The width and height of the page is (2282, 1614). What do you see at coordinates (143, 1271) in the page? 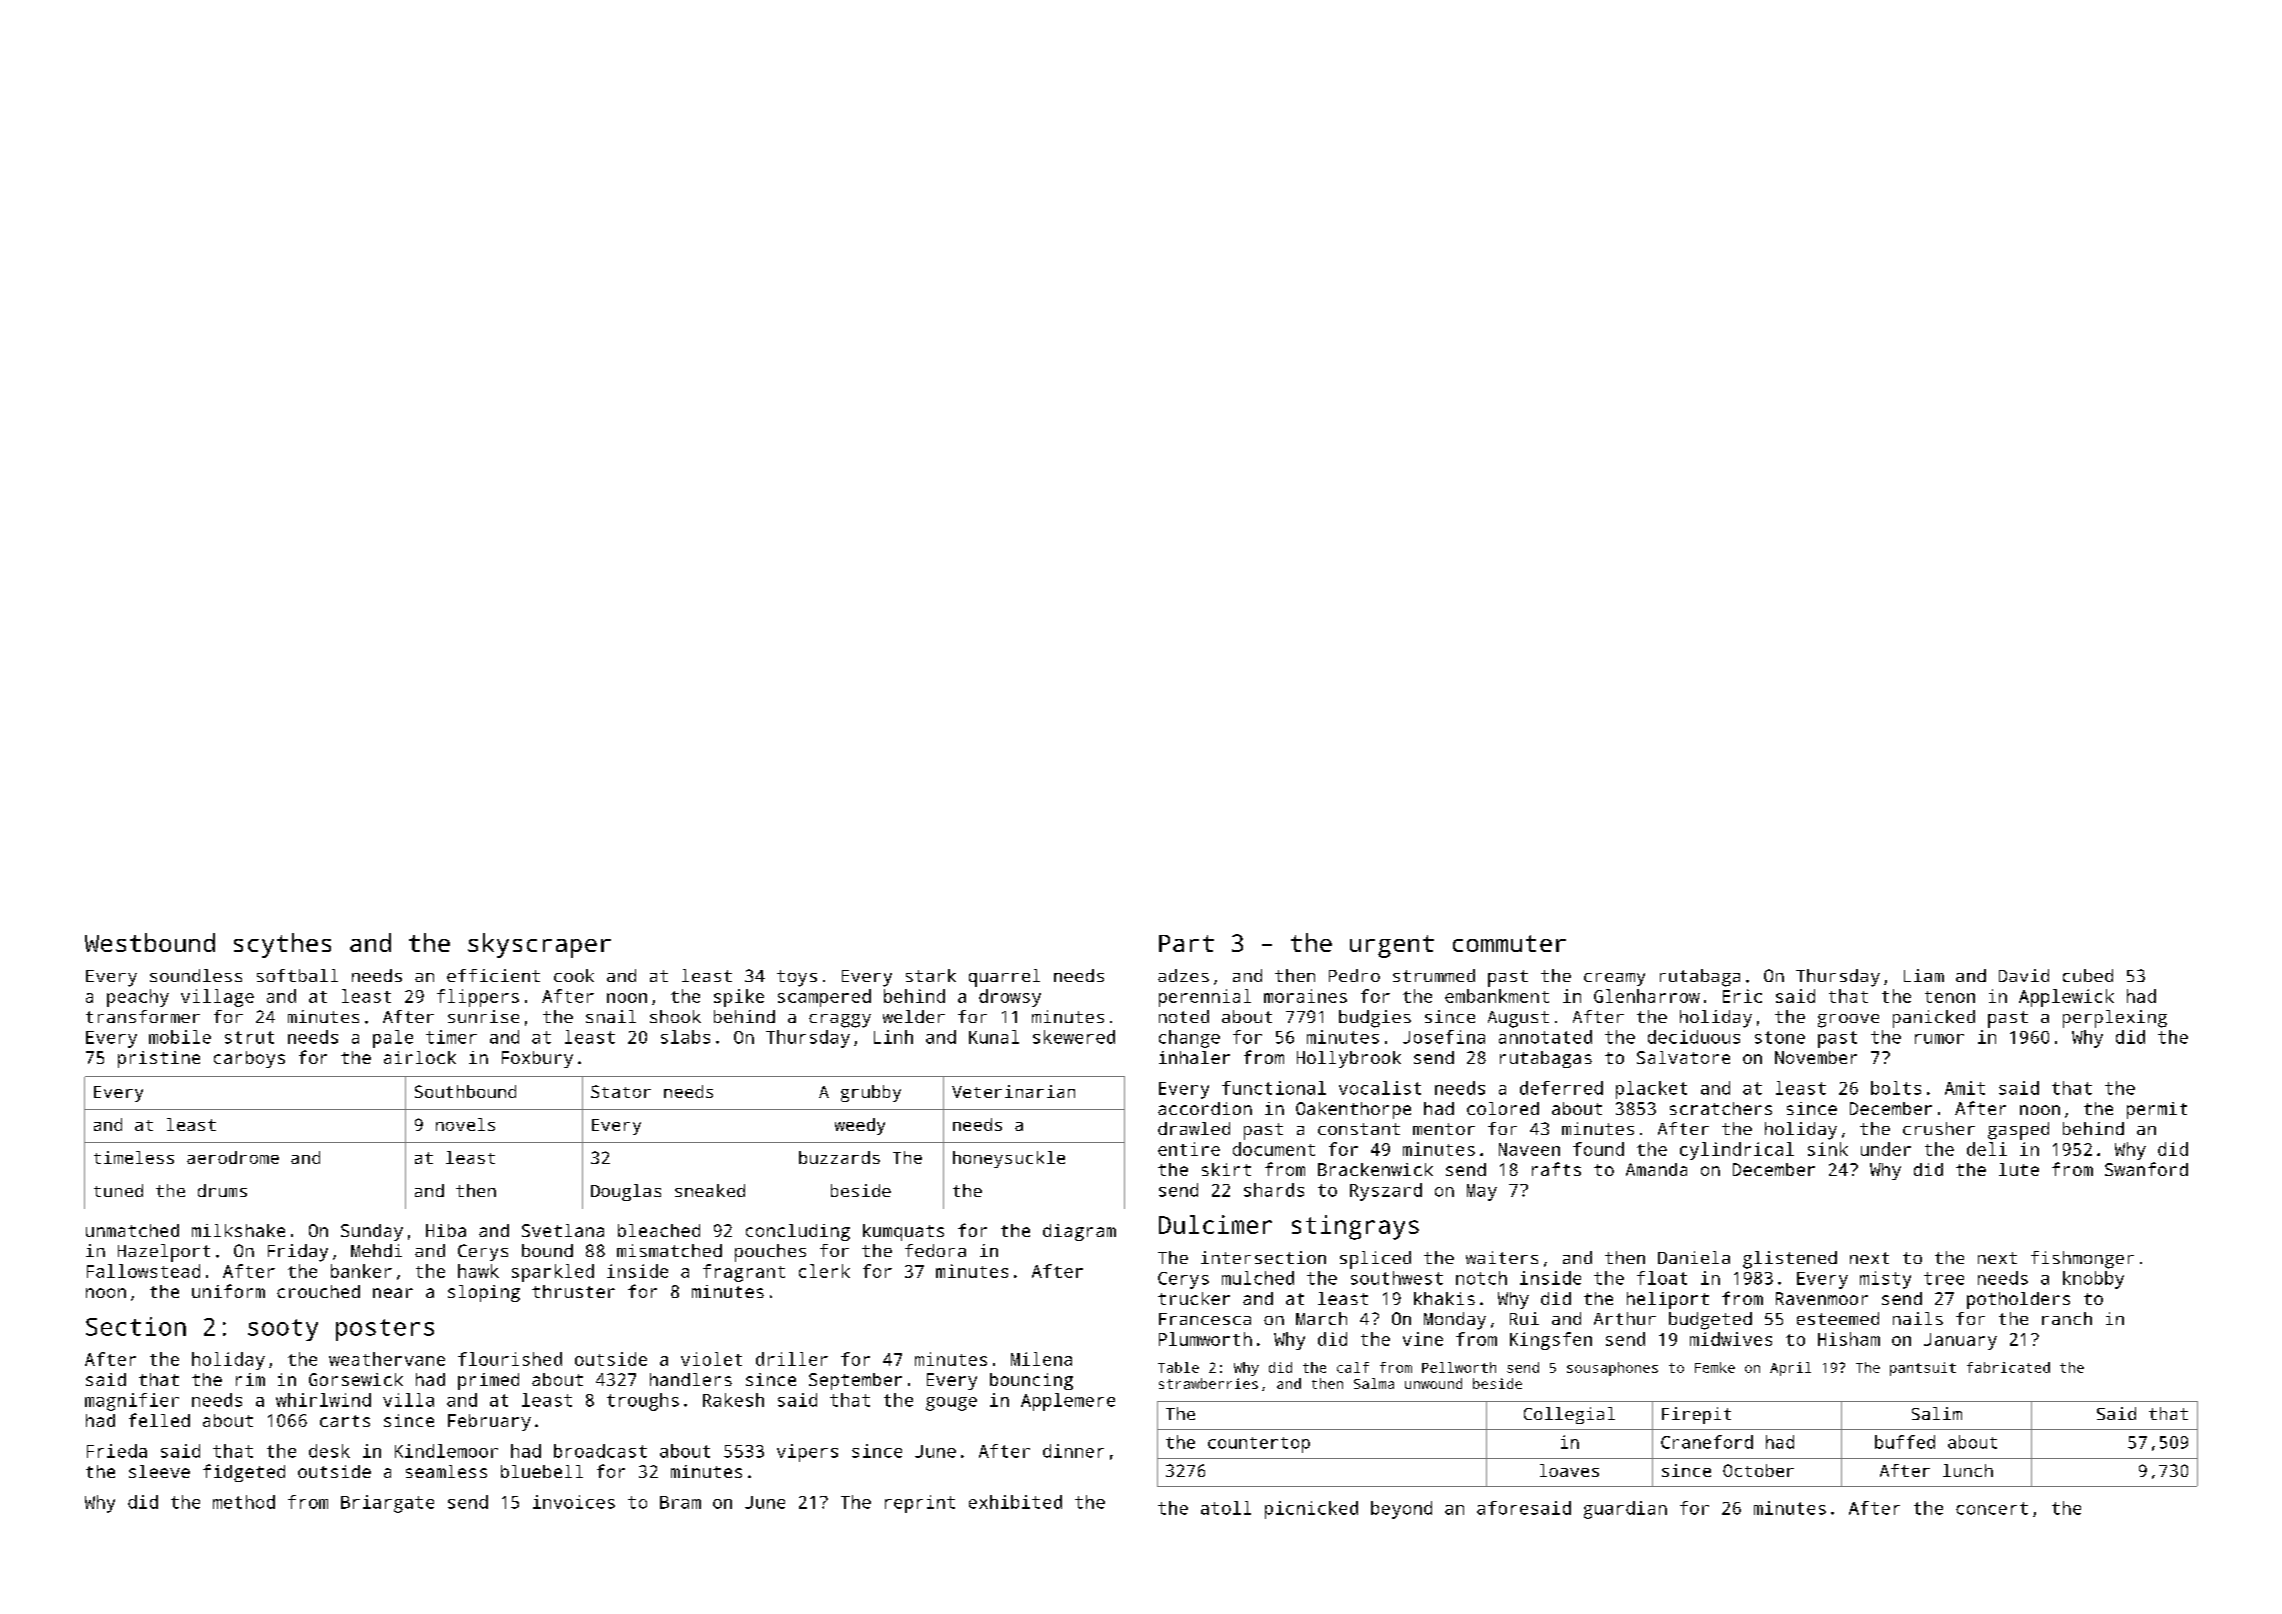
I see `Fallowstead` at bounding box center [143, 1271].
